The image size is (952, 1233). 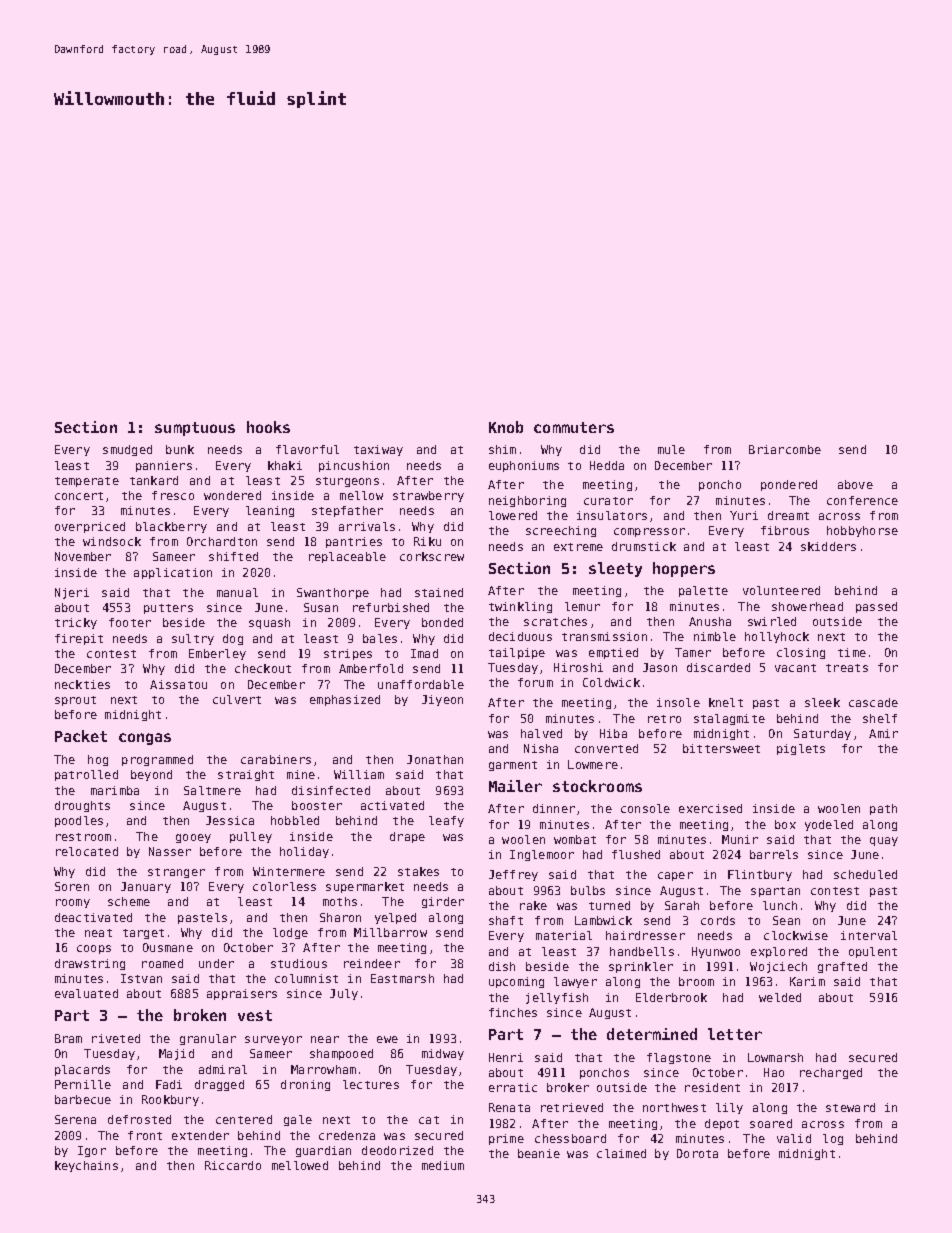 What do you see at coordinates (143, 934) in the screenshot?
I see `target` at bounding box center [143, 934].
